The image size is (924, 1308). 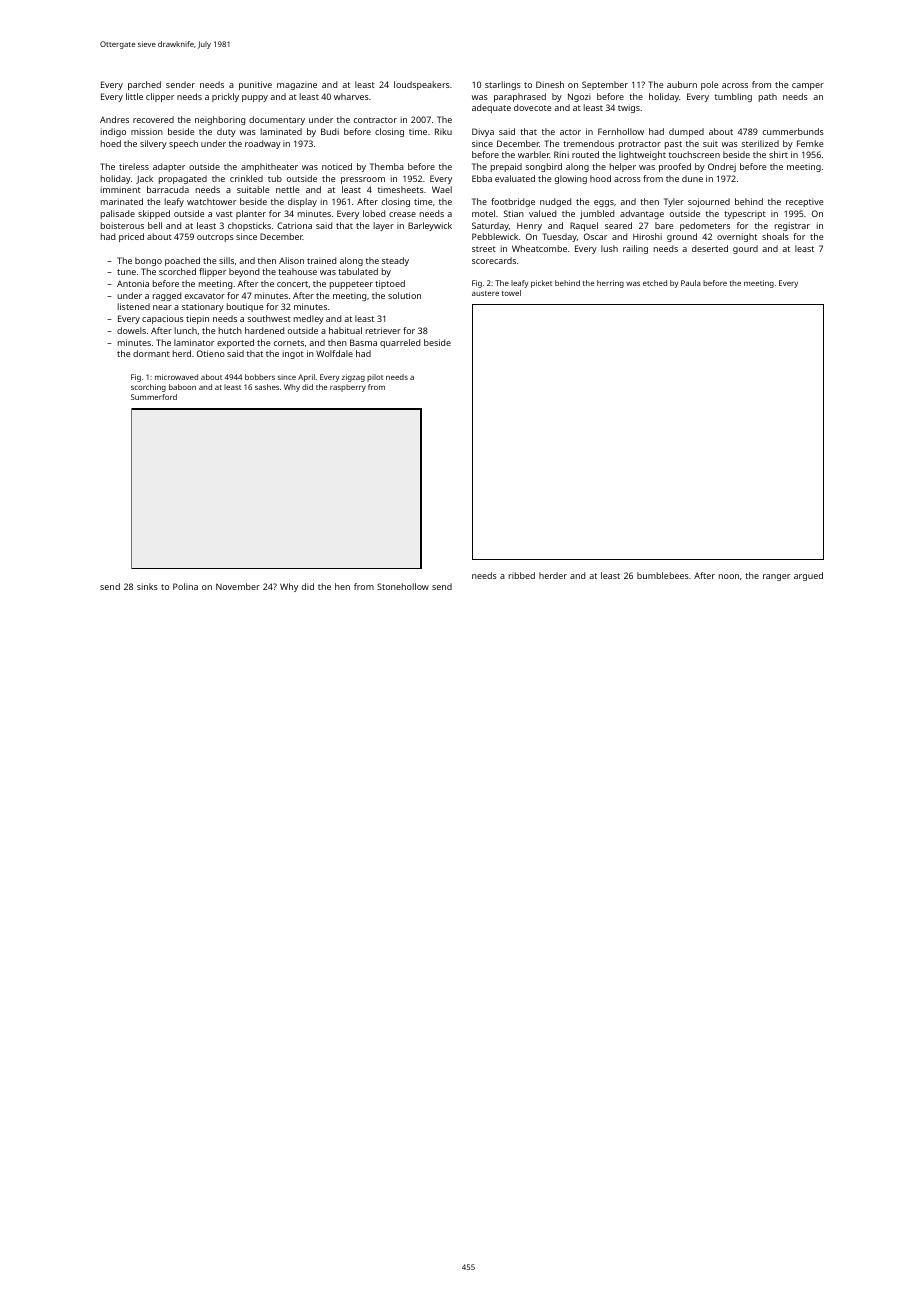 What do you see at coordinates (422, 85) in the screenshot?
I see `loudspeakers` at bounding box center [422, 85].
